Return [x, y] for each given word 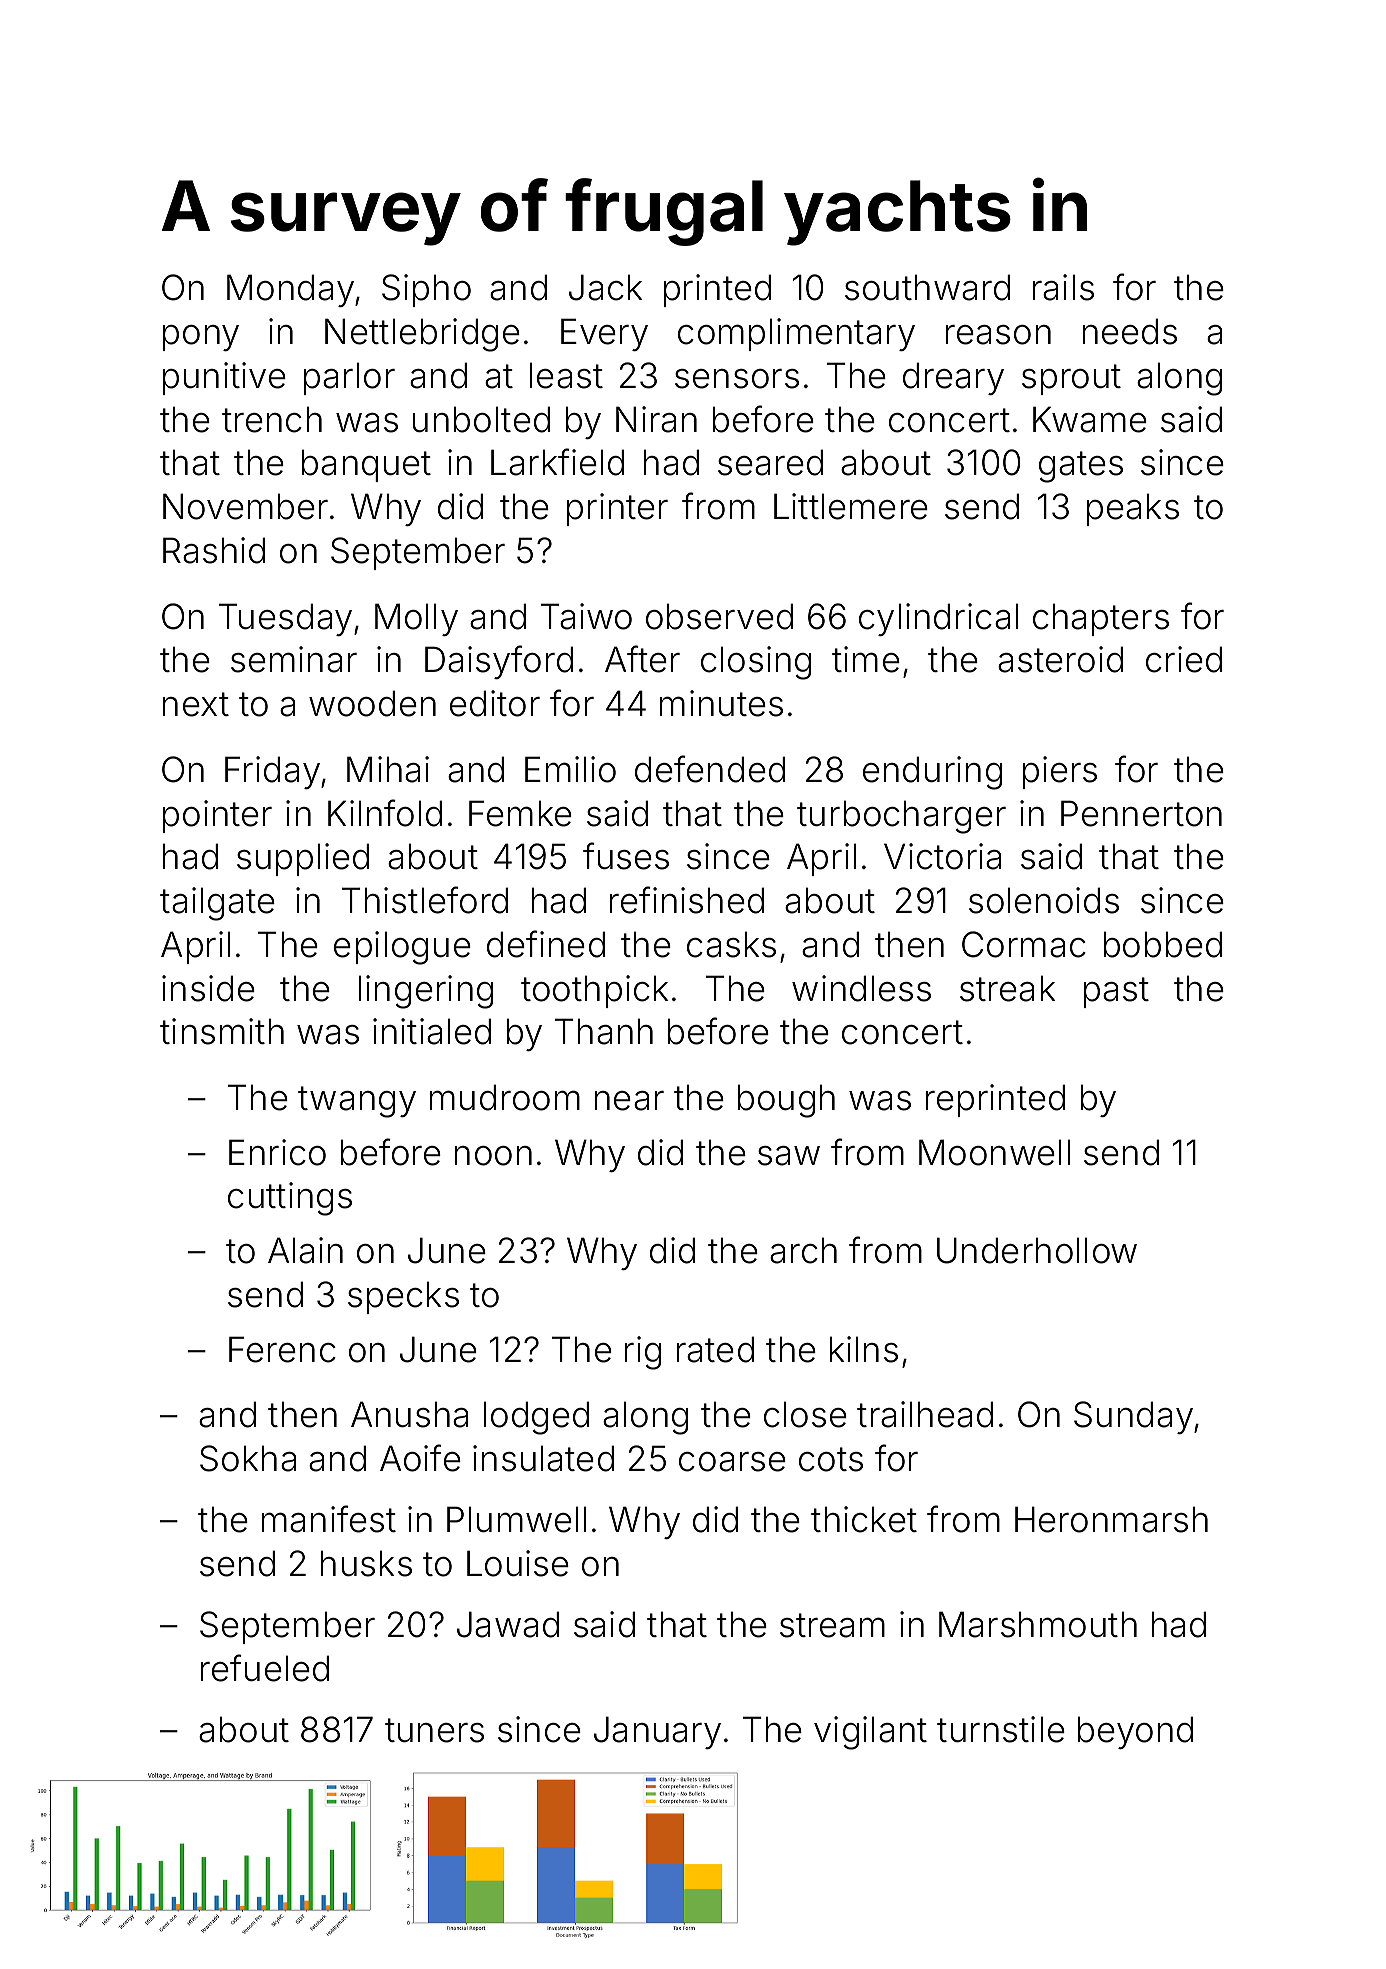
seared [770, 462]
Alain [305, 1250]
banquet [366, 465]
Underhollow [1037, 1250]
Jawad [508, 1624]
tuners [434, 1730]
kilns [864, 1349]
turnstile [1001, 1729]
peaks [1133, 509]
